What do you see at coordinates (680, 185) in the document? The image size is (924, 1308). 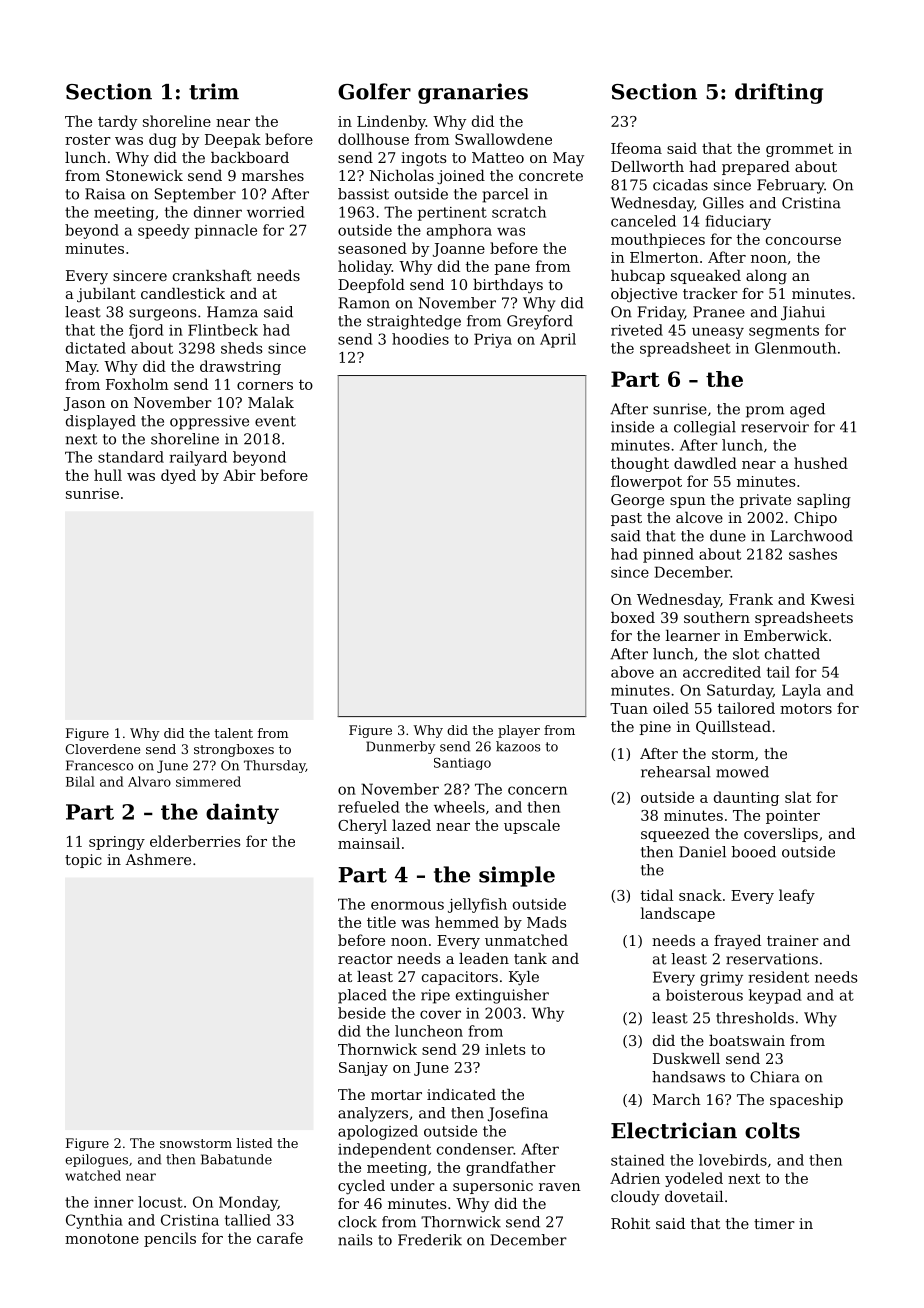 I see `cicadas` at bounding box center [680, 185].
